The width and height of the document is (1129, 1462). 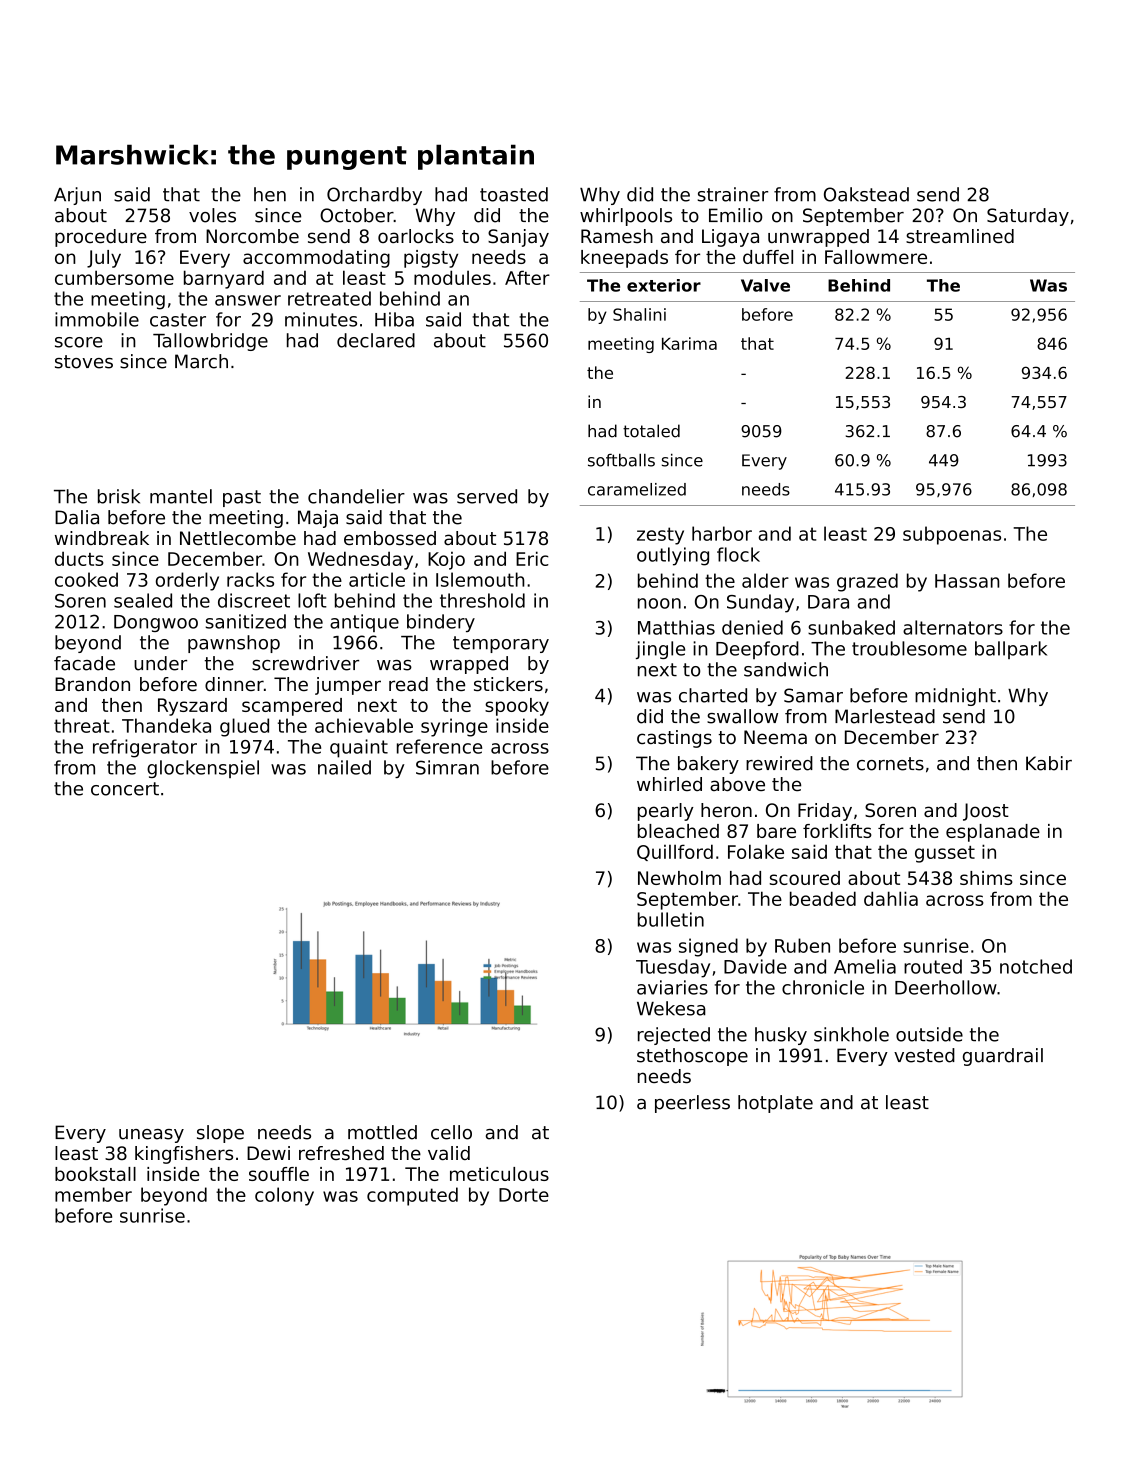 I want to click on noon, so click(x=659, y=603).
